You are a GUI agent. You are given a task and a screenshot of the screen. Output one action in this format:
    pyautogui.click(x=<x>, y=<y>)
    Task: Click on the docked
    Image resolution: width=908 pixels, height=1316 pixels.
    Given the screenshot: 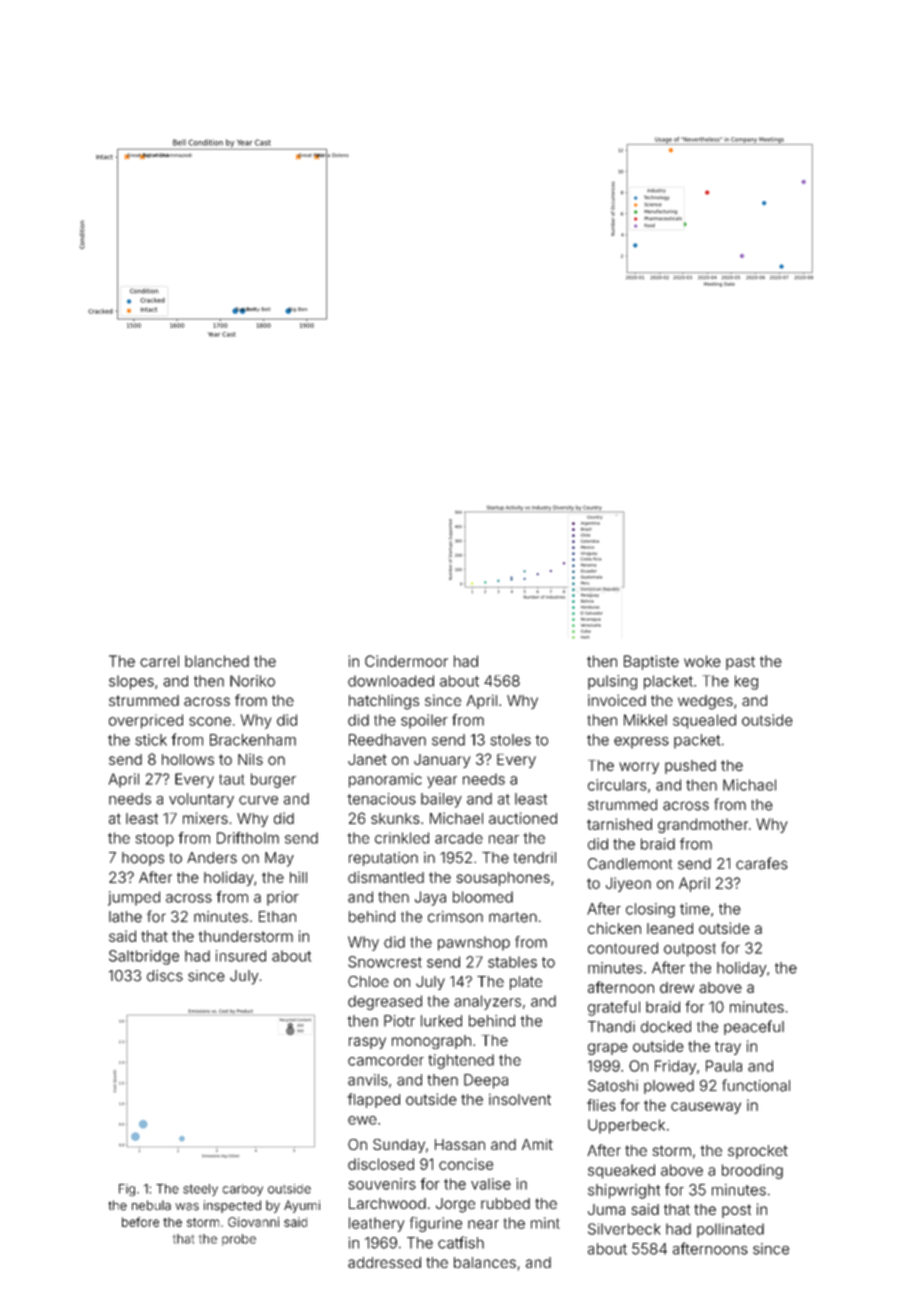 What is the action you would take?
    pyautogui.click(x=666, y=1027)
